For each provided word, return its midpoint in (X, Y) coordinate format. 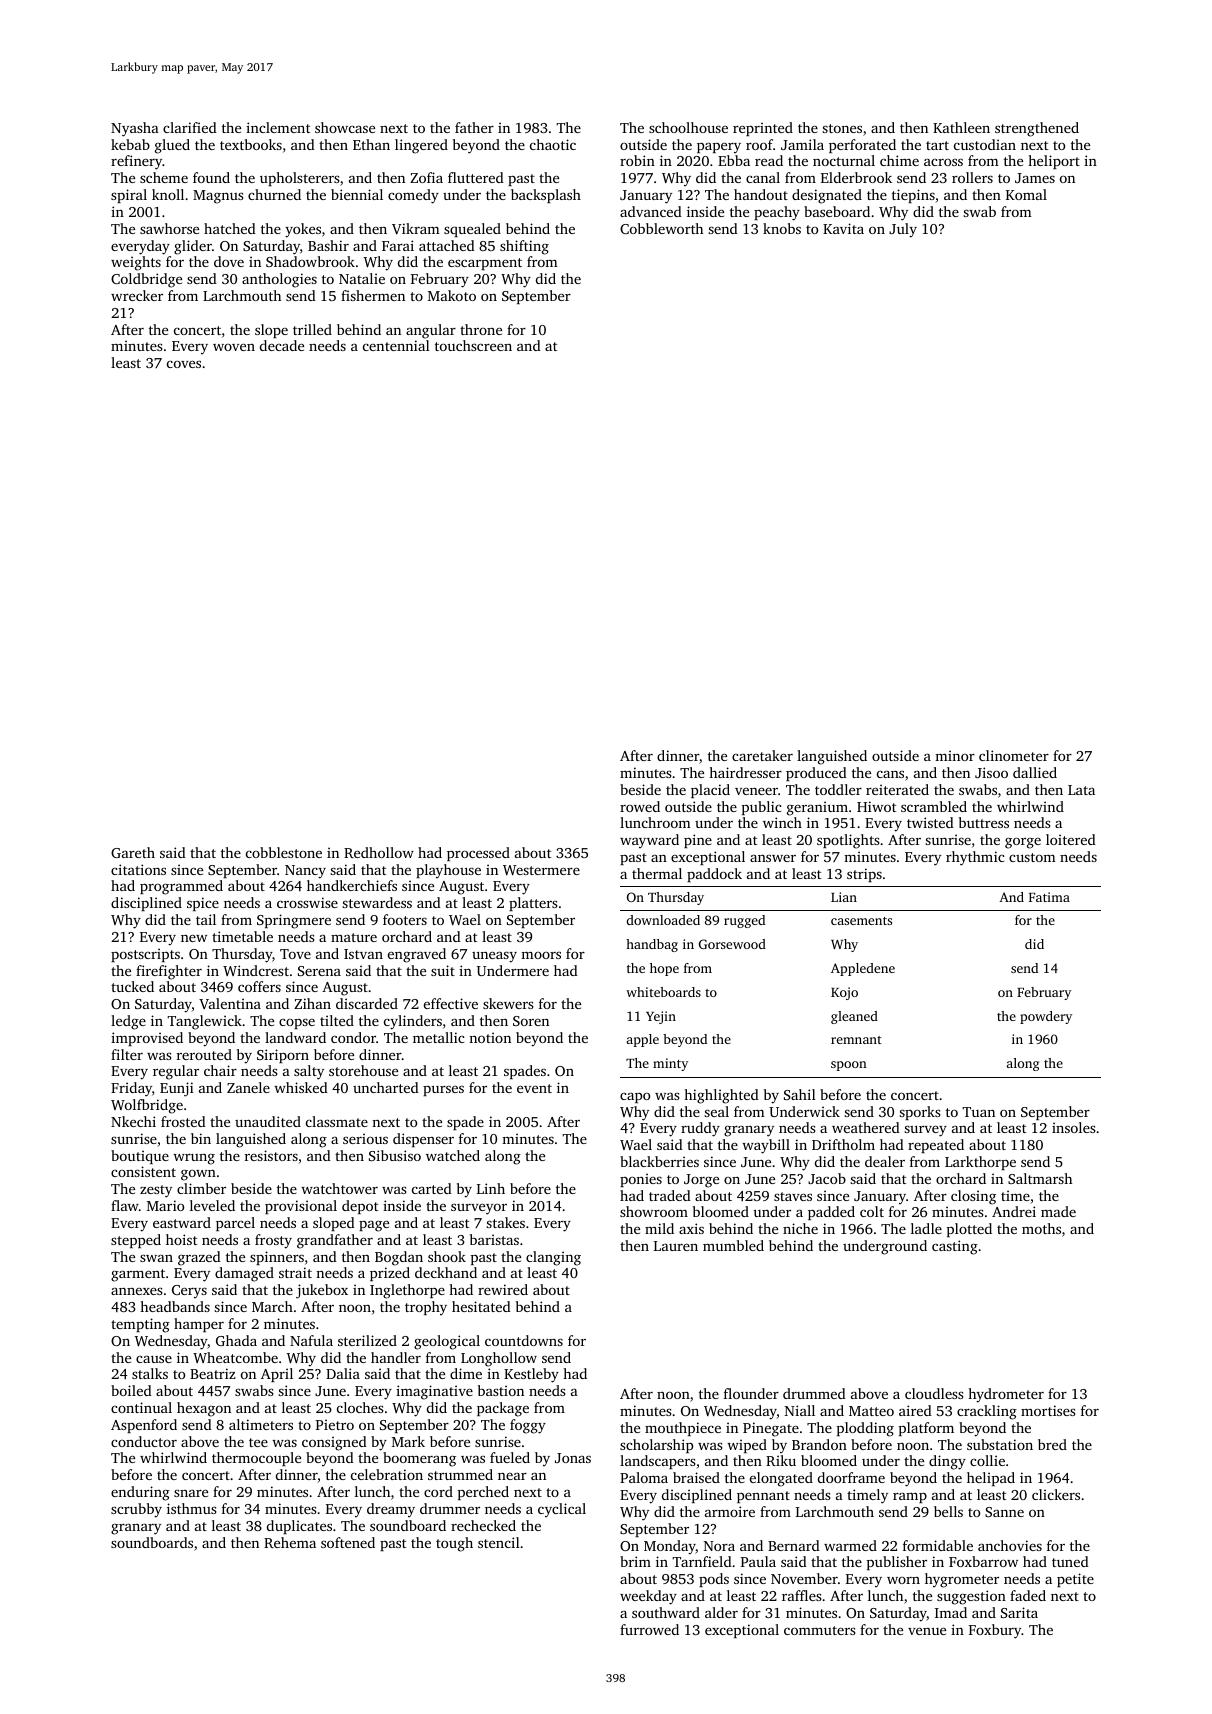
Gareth (133, 852)
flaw (125, 1205)
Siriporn (283, 1056)
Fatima (1049, 897)
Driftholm (843, 1144)
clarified (190, 127)
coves (184, 364)
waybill (766, 1146)
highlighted (721, 1096)
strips (864, 875)
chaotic (553, 144)
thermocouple (256, 1459)
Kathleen (961, 127)
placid (710, 791)
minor (955, 755)
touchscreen (473, 345)
